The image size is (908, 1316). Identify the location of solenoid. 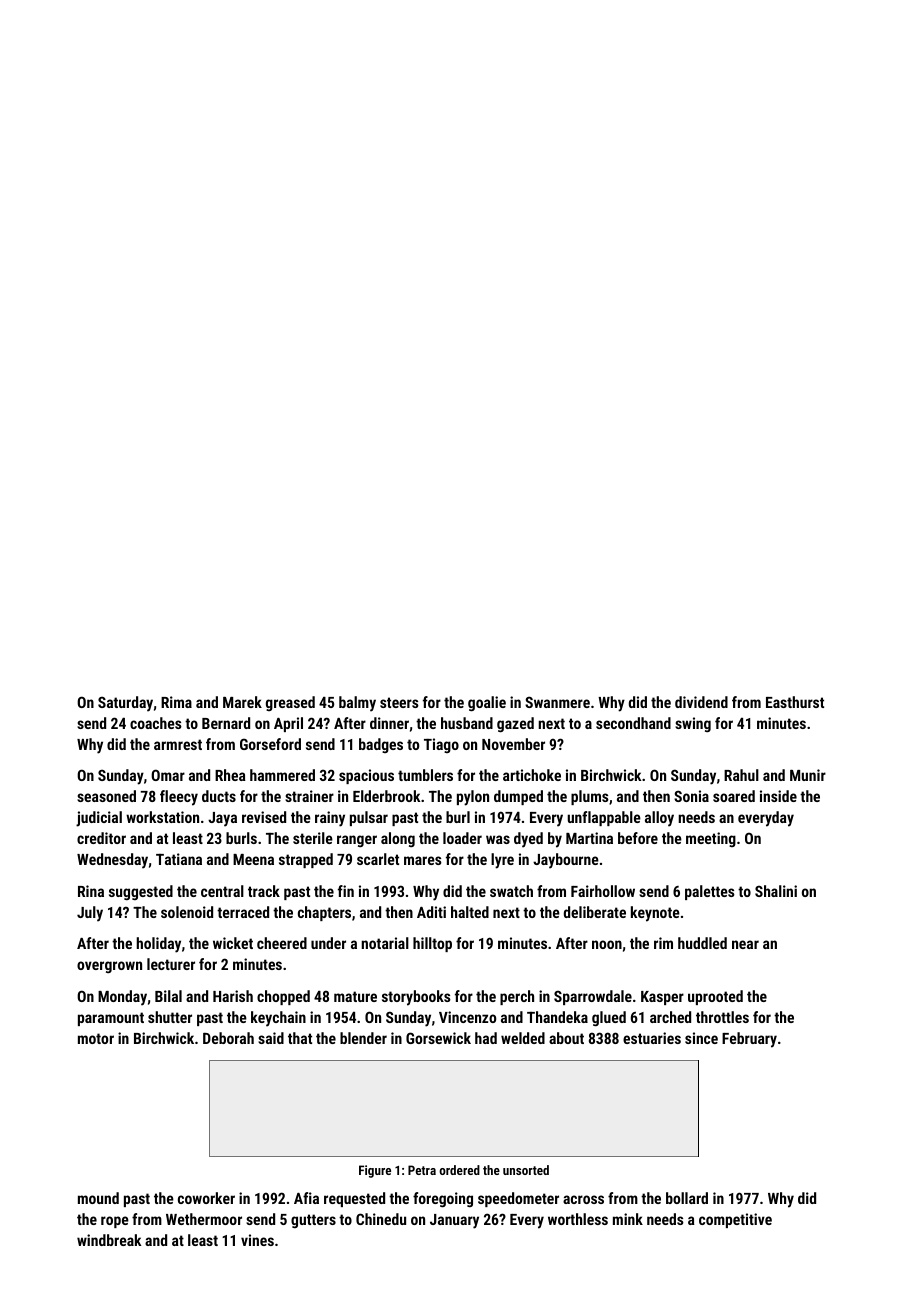
(187, 912).
